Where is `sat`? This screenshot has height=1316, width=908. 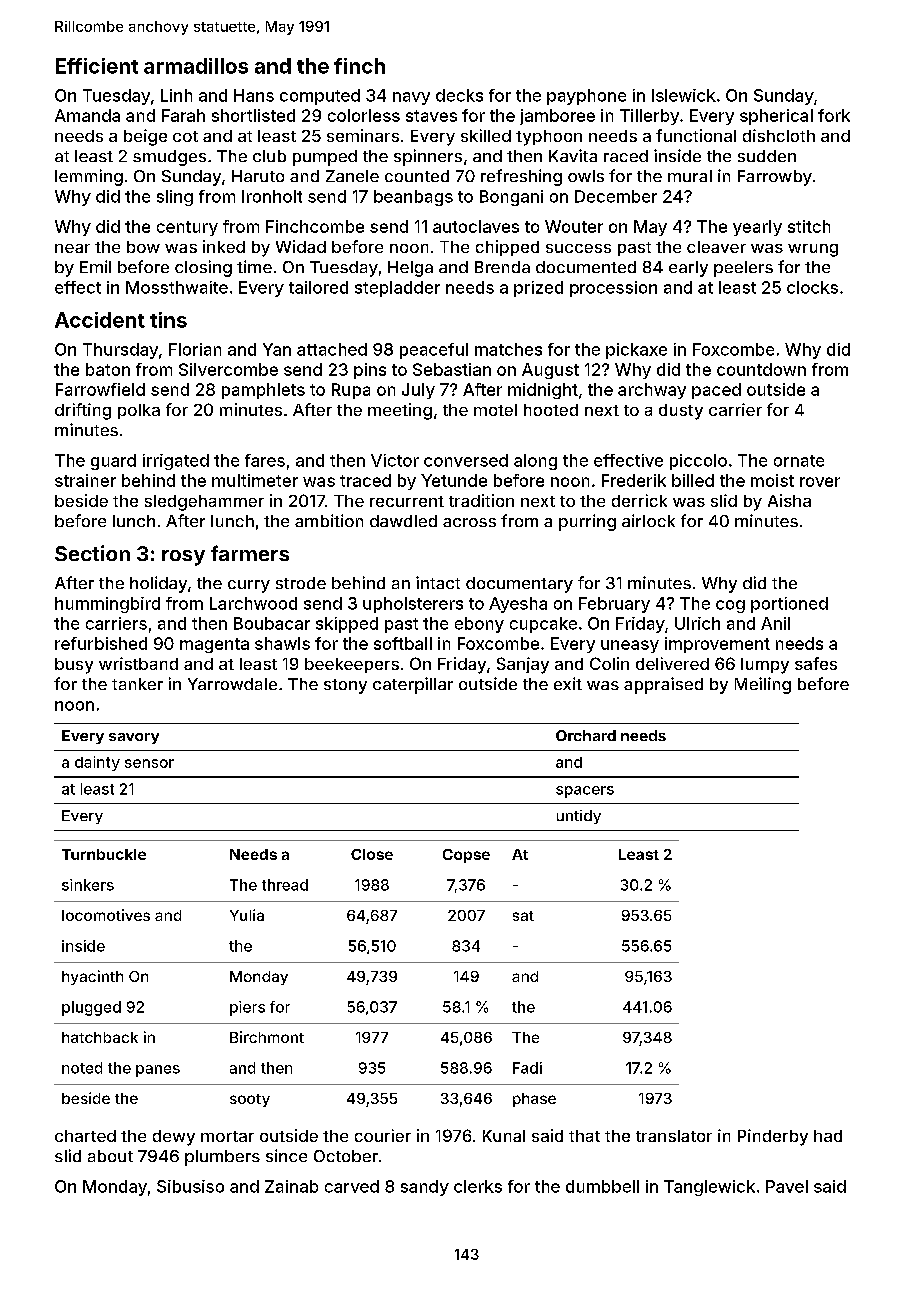 sat is located at coordinates (523, 916).
